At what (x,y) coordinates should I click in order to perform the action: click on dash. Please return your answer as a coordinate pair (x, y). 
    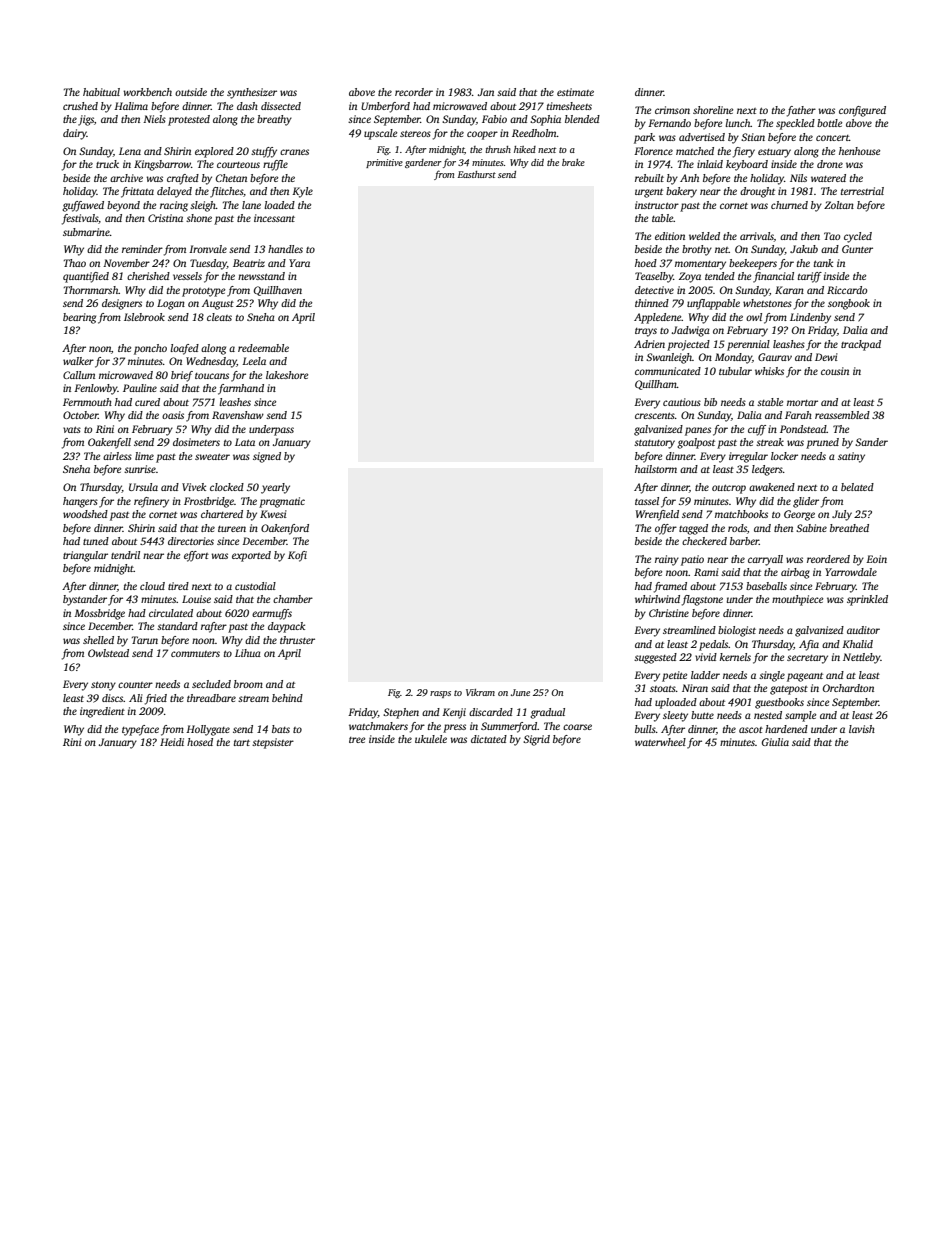
    Looking at the image, I should click on (247, 106).
